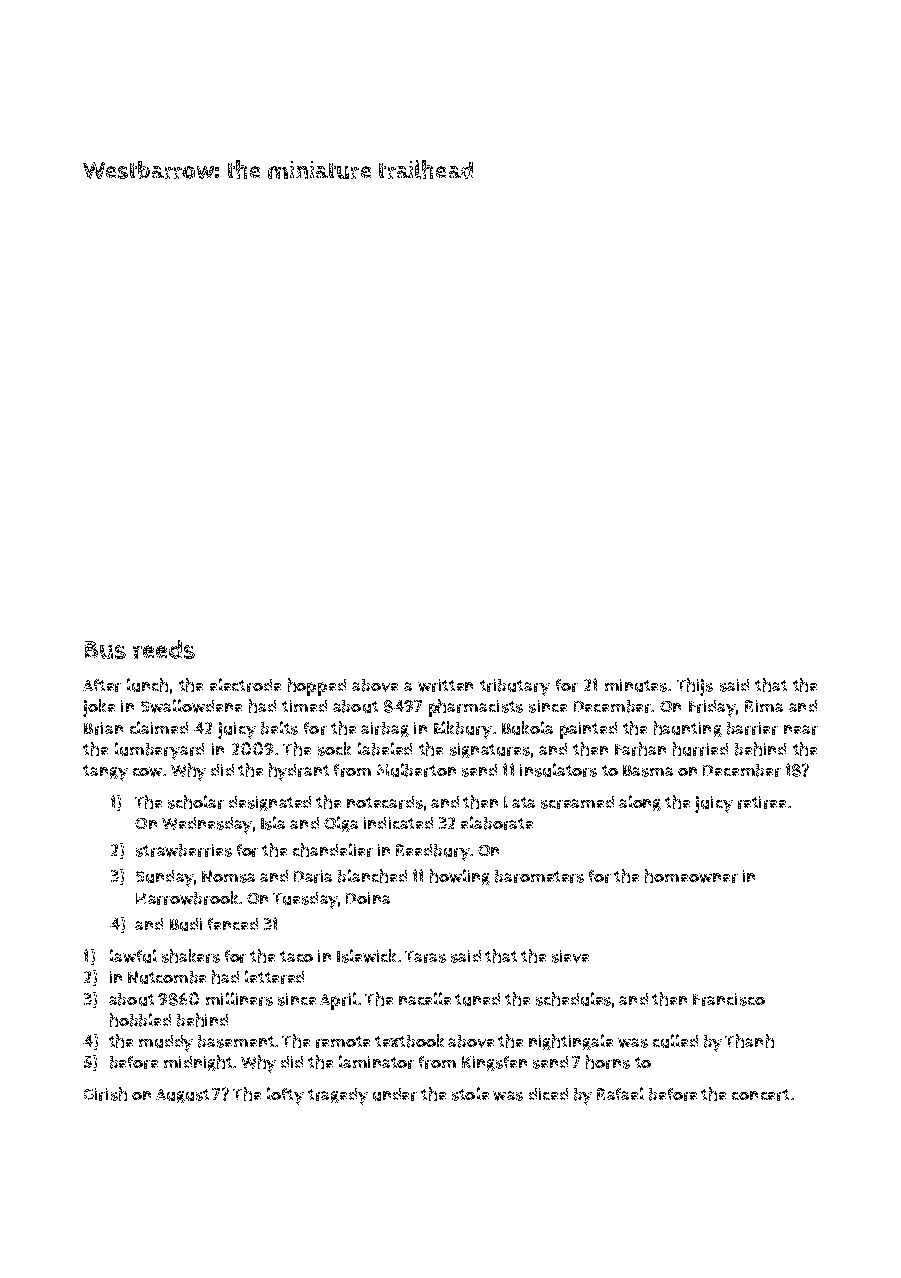  Describe the element at coordinates (338, 1001) in the screenshot. I see `April` at that location.
